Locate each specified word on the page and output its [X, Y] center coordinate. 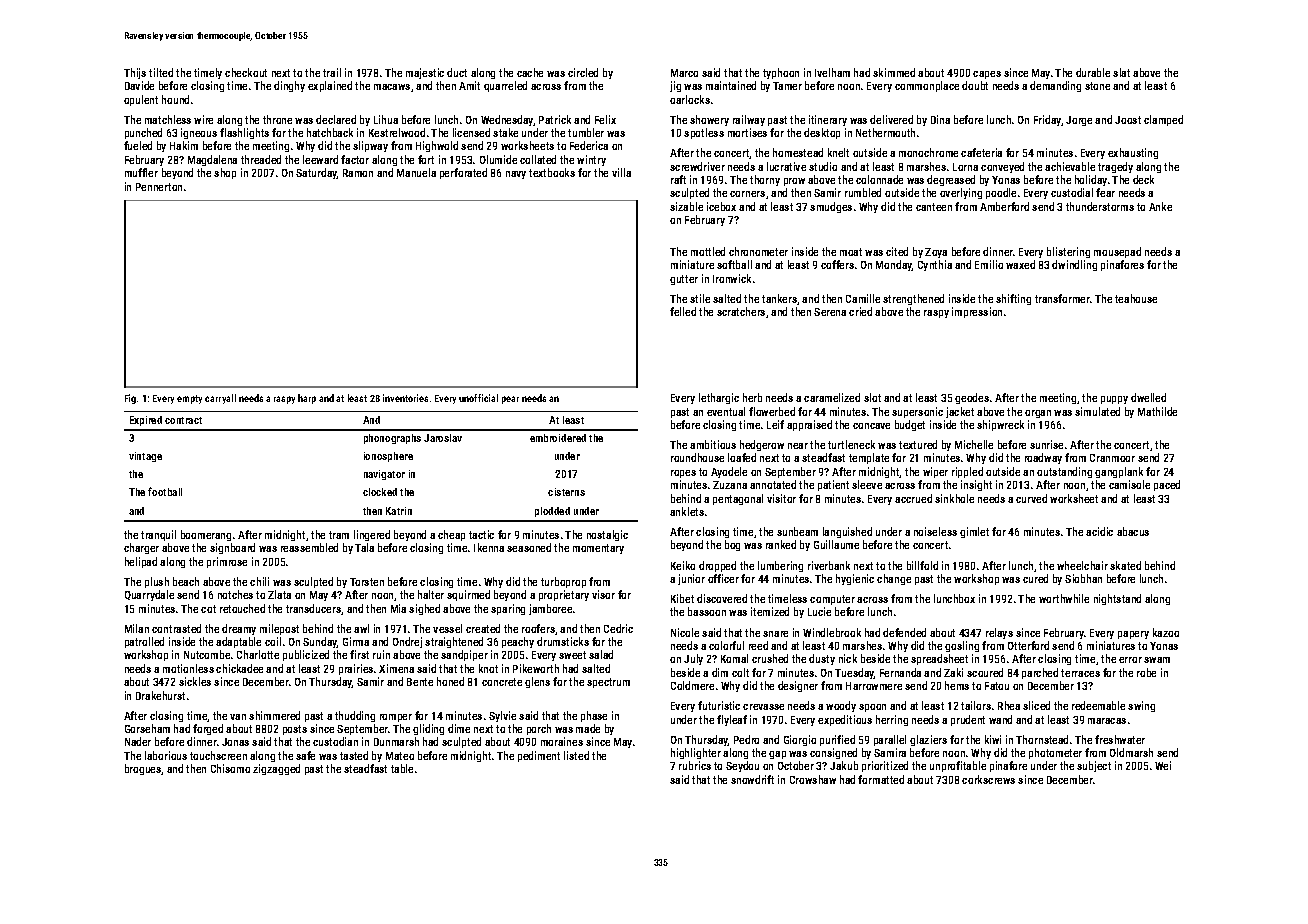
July [693, 659]
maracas [1107, 721]
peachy [518, 642]
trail [332, 72]
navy [516, 175]
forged [208, 729]
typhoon [781, 73]
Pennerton [159, 187]
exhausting [1133, 153]
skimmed [894, 72]
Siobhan [1083, 578]
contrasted [176, 628]
